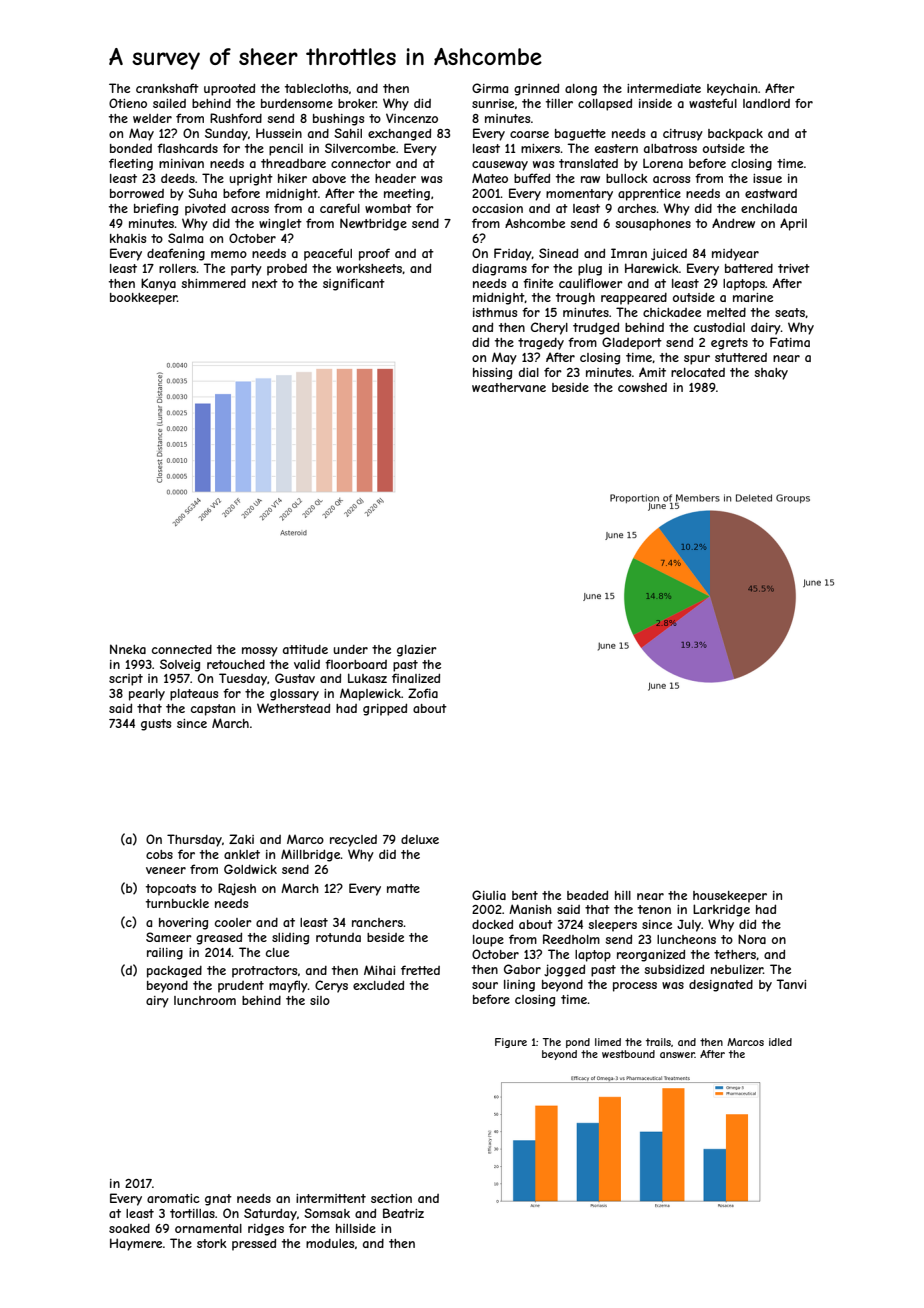  What do you see at coordinates (279, 133) in the screenshot?
I see `Hussein` at bounding box center [279, 133].
